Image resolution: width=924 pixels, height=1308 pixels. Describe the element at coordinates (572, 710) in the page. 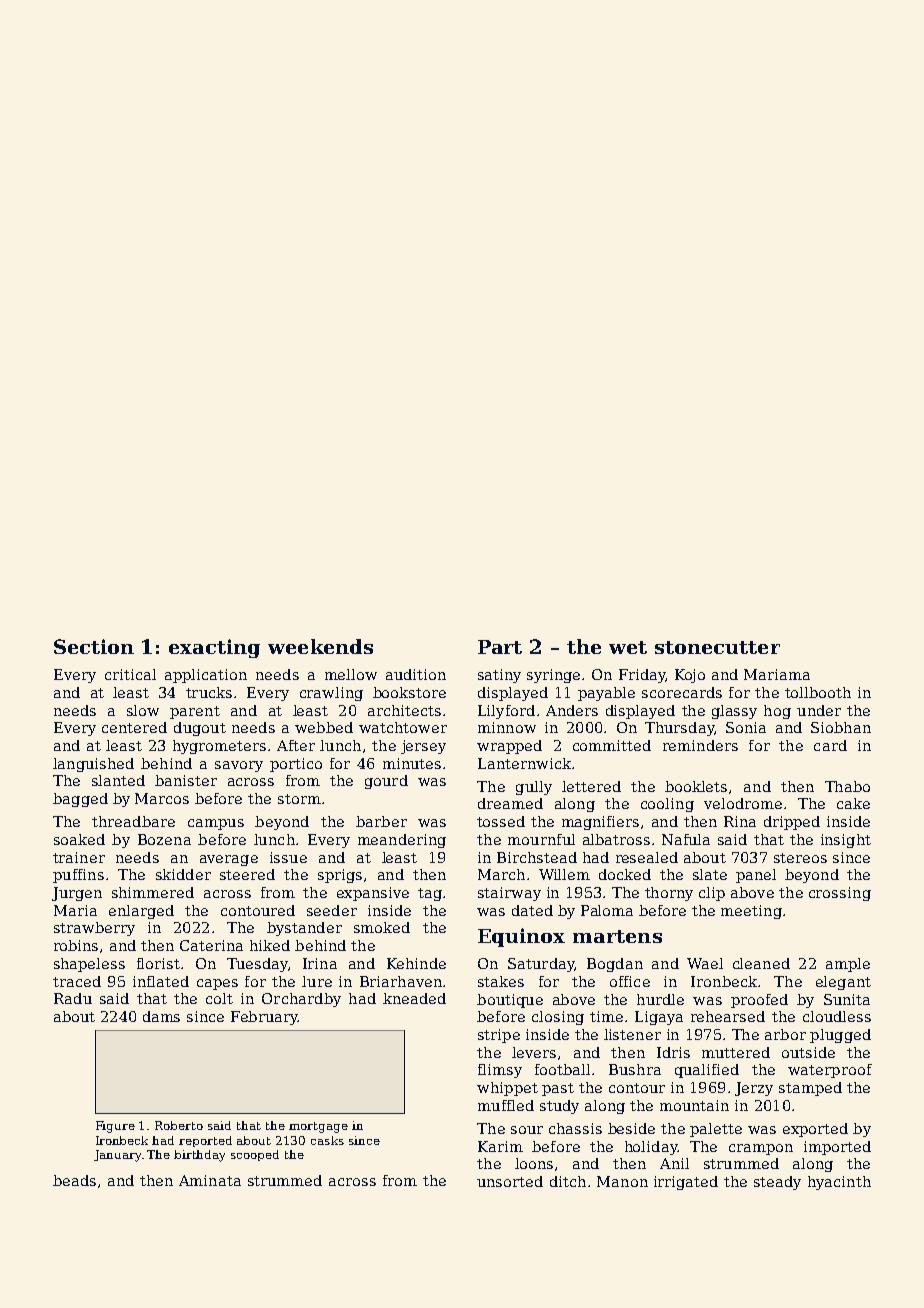

I see `Anders` at that location.
